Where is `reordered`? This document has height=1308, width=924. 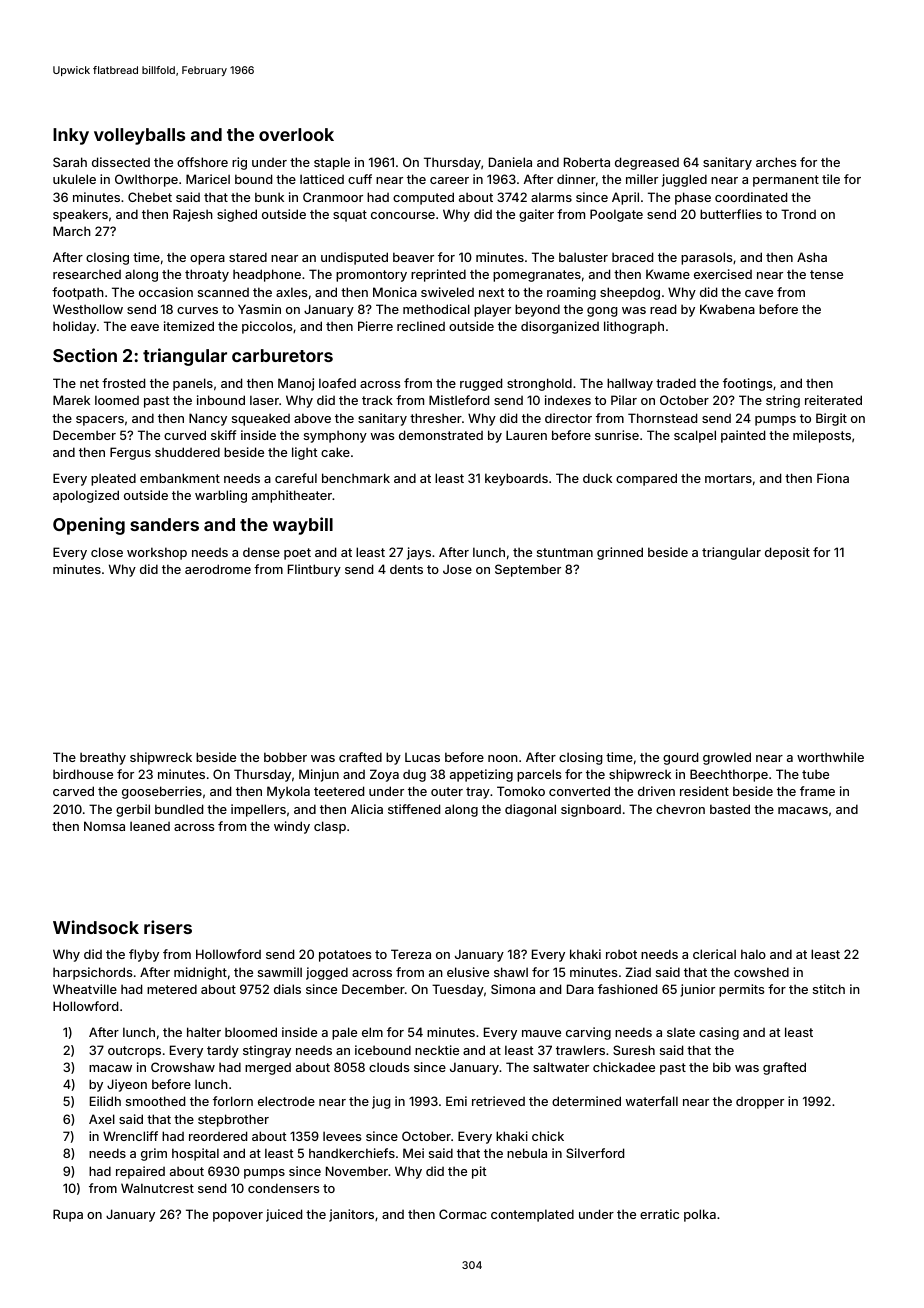
reordered is located at coordinates (218, 1136).
